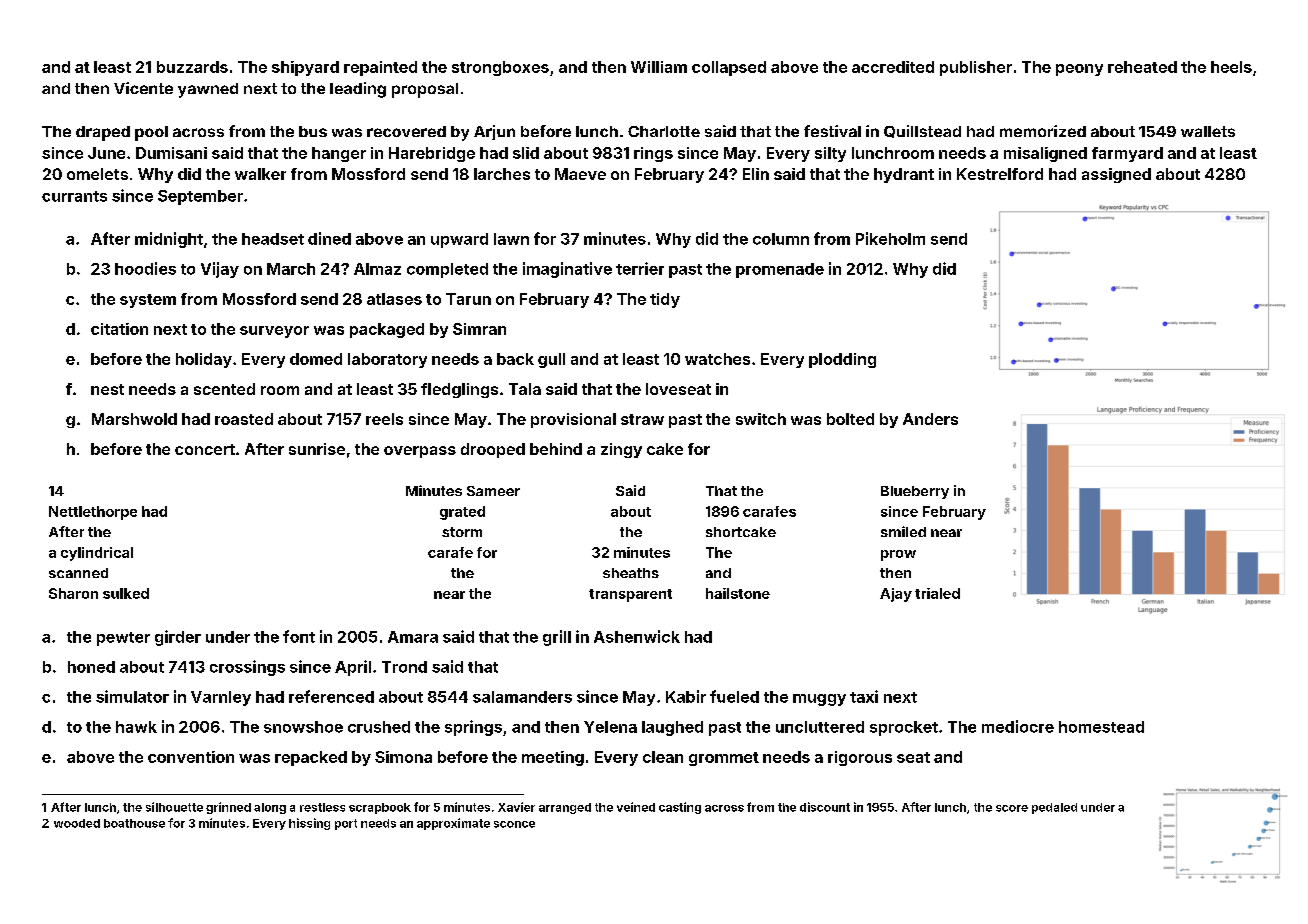 Image resolution: width=1308 pixels, height=924 pixels. What do you see at coordinates (756, 174) in the screenshot?
I see `Elin` at bounding box center [756, 174].
